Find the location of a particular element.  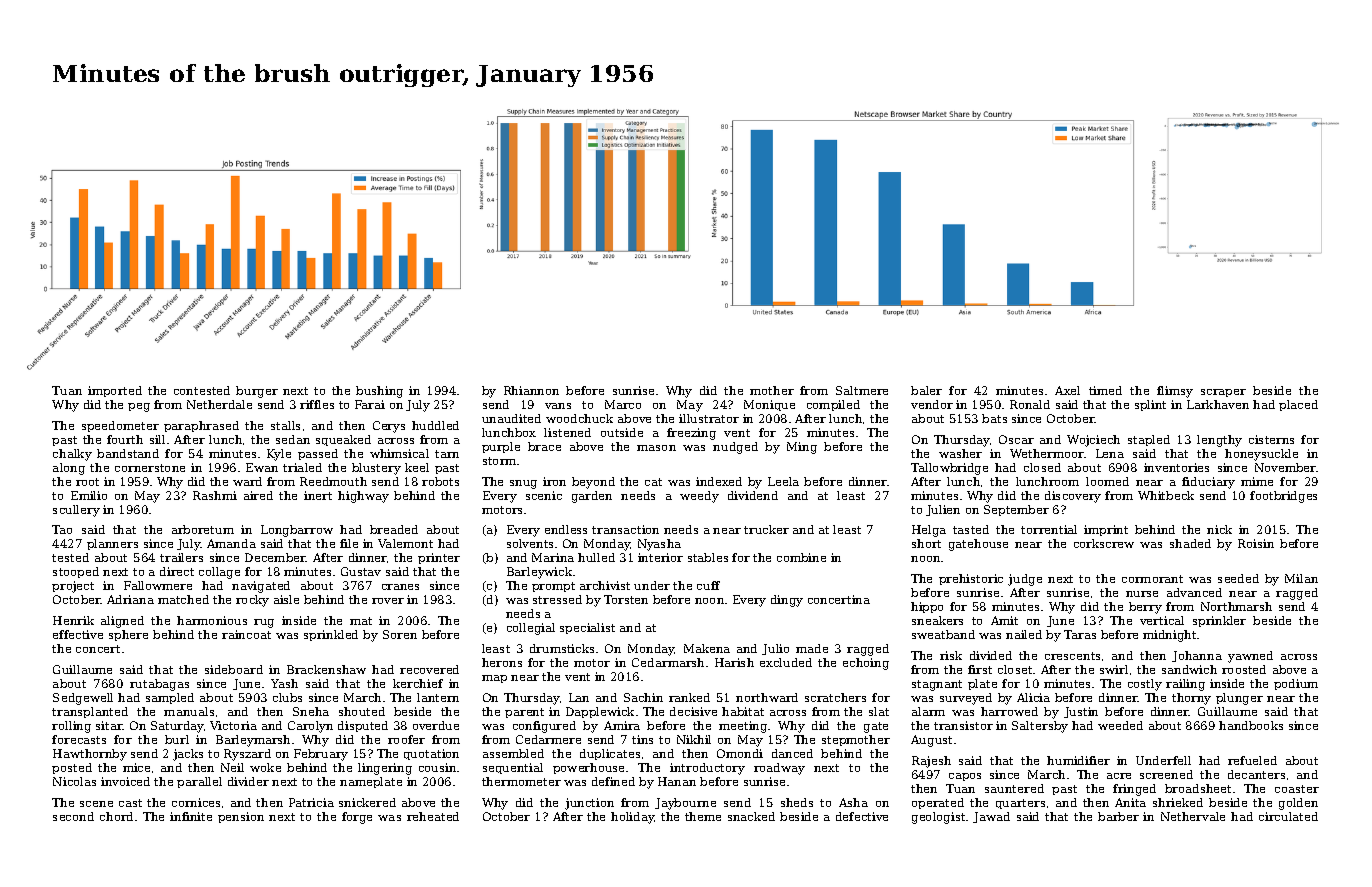

garden is located at coordinates (592, 497).
